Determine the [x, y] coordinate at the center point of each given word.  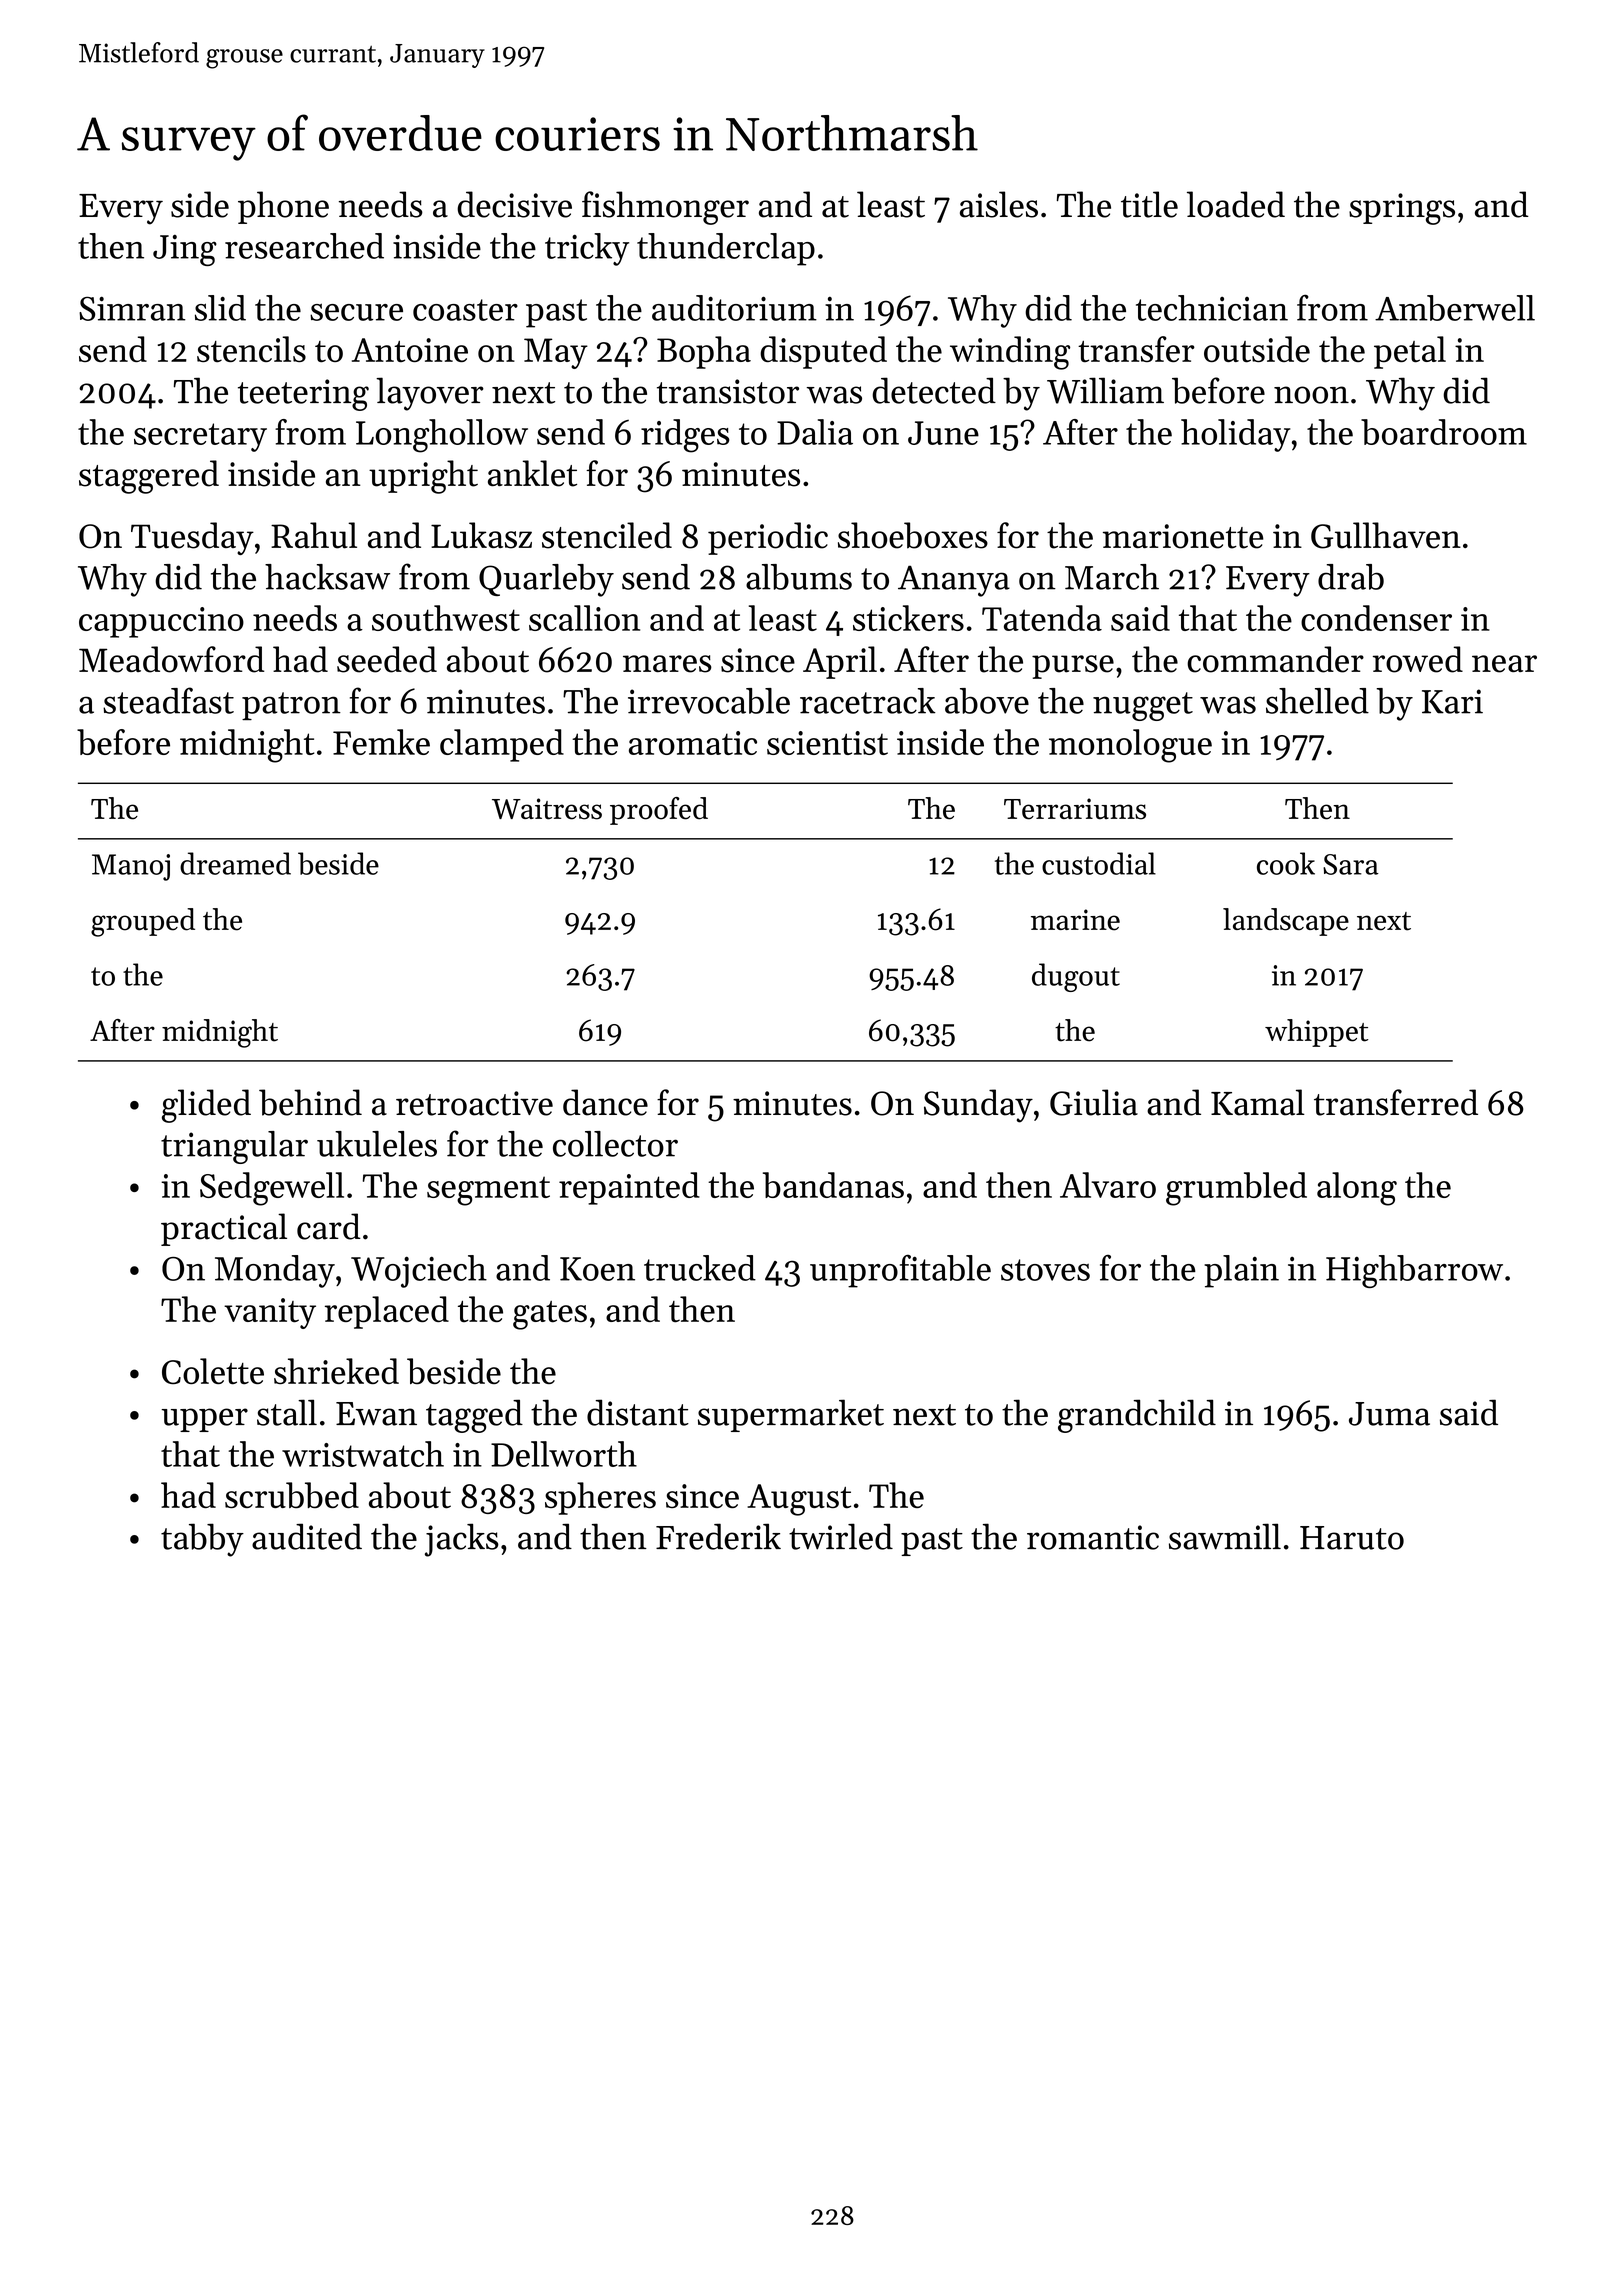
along [1357, 1189]
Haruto [1352, 1538]
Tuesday [192, 538]
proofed [659, 811]
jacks [462, 1540]
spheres [600, 1498]
